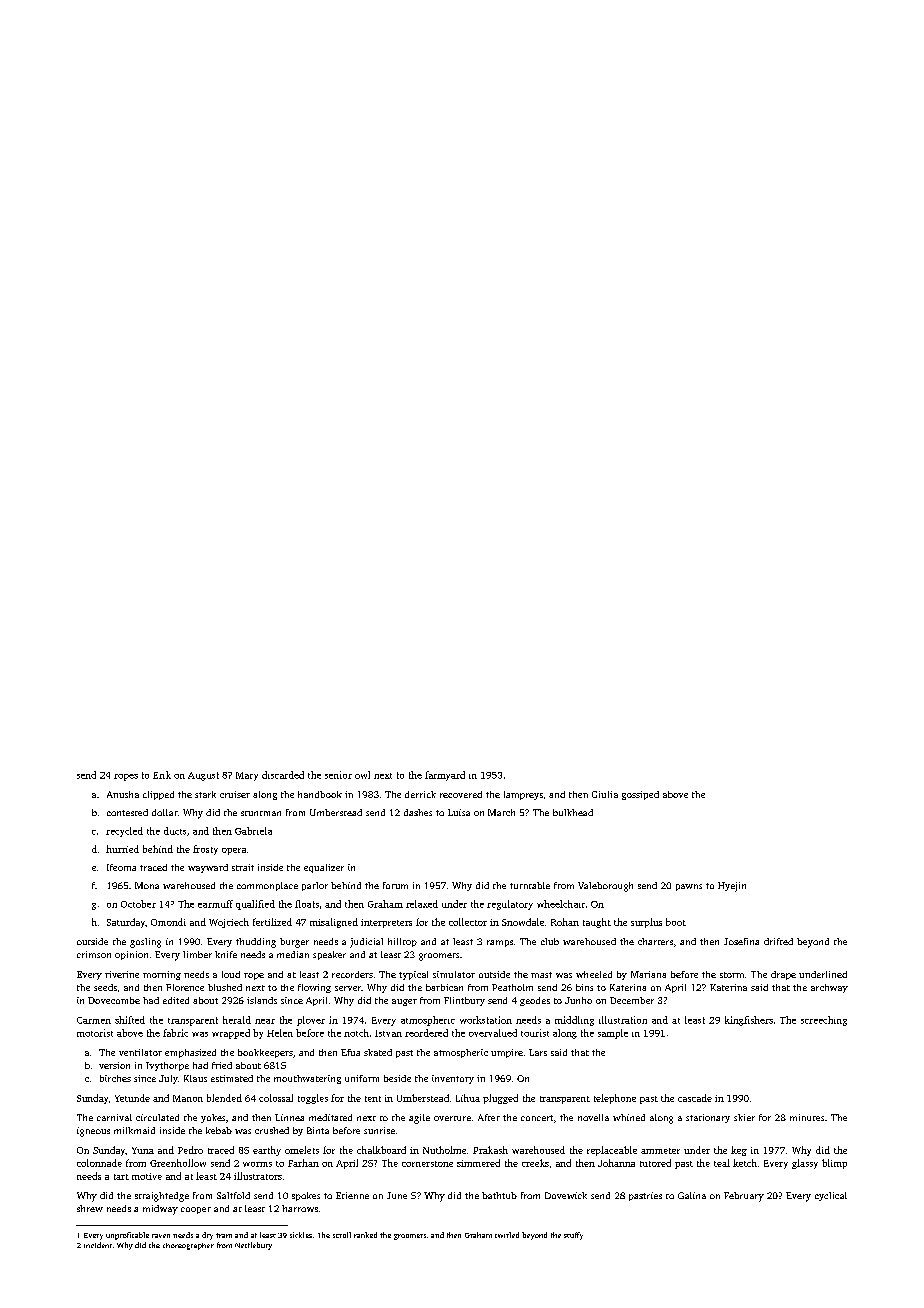  I want to click on sickles, so click(301, 1235).
